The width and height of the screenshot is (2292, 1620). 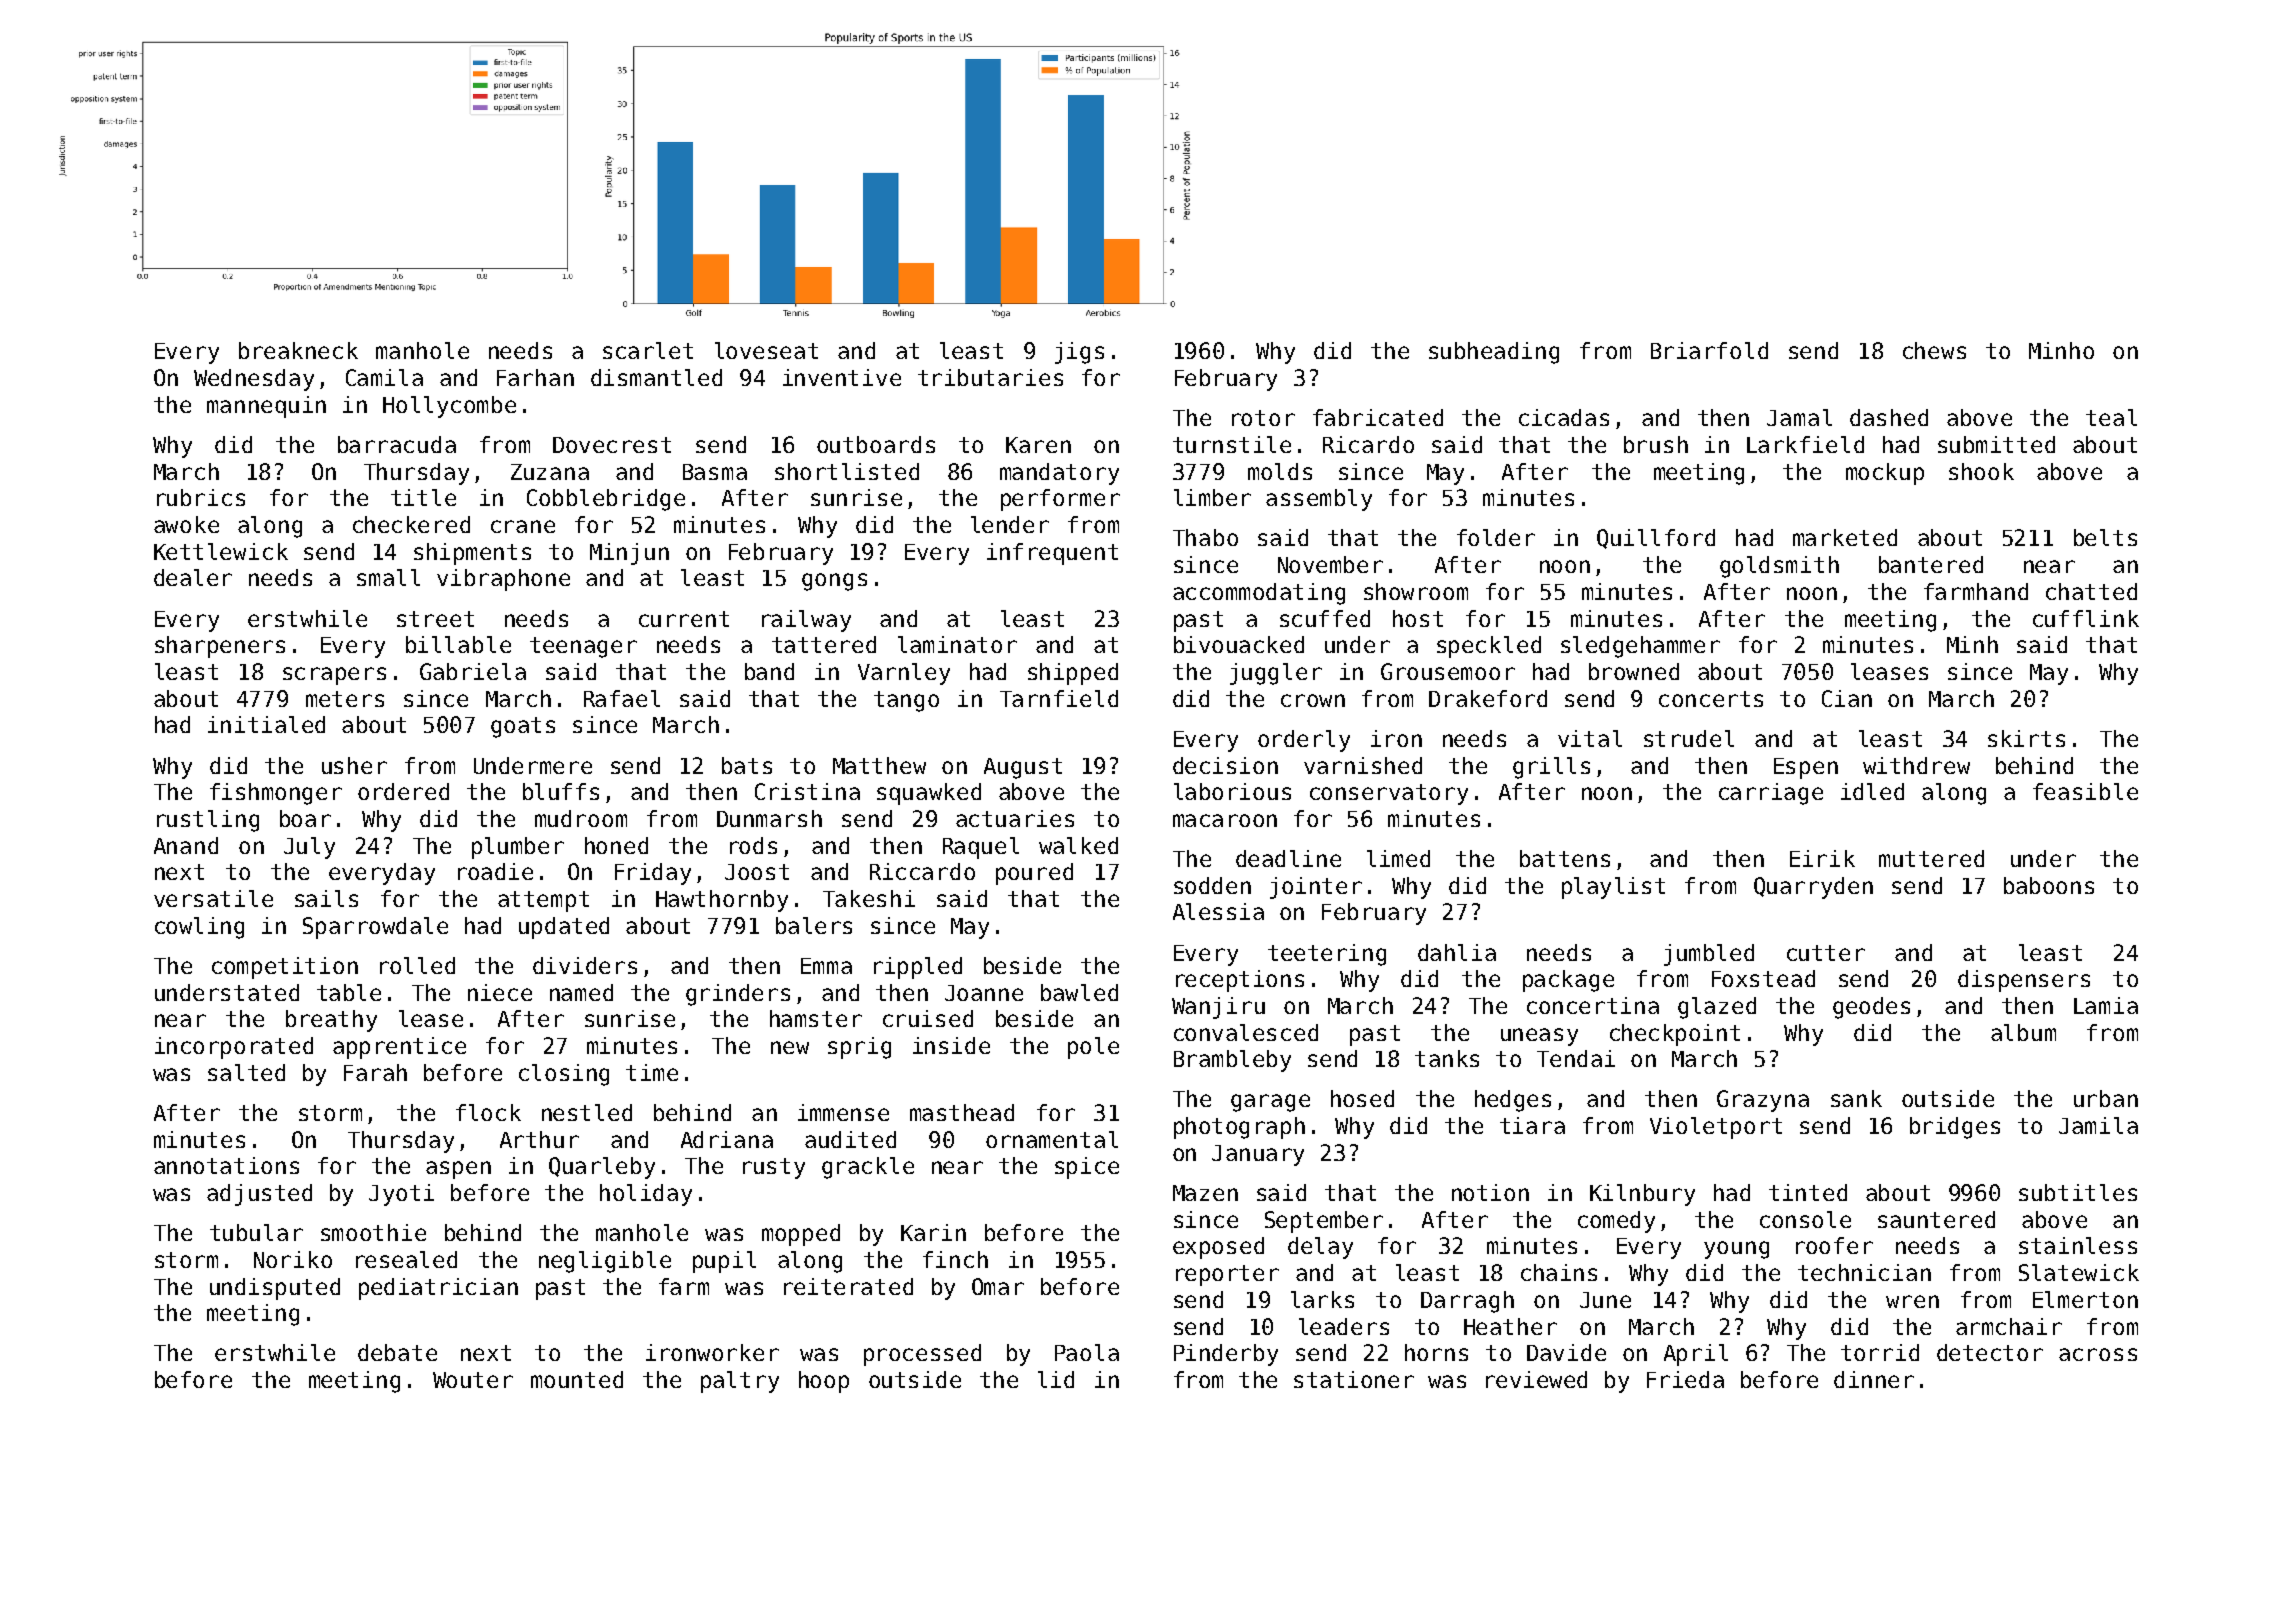 What do you see at coordinates (1955, 1128) in the screenshot?
I see `bridges` at bounding box center [1955, 1128].
